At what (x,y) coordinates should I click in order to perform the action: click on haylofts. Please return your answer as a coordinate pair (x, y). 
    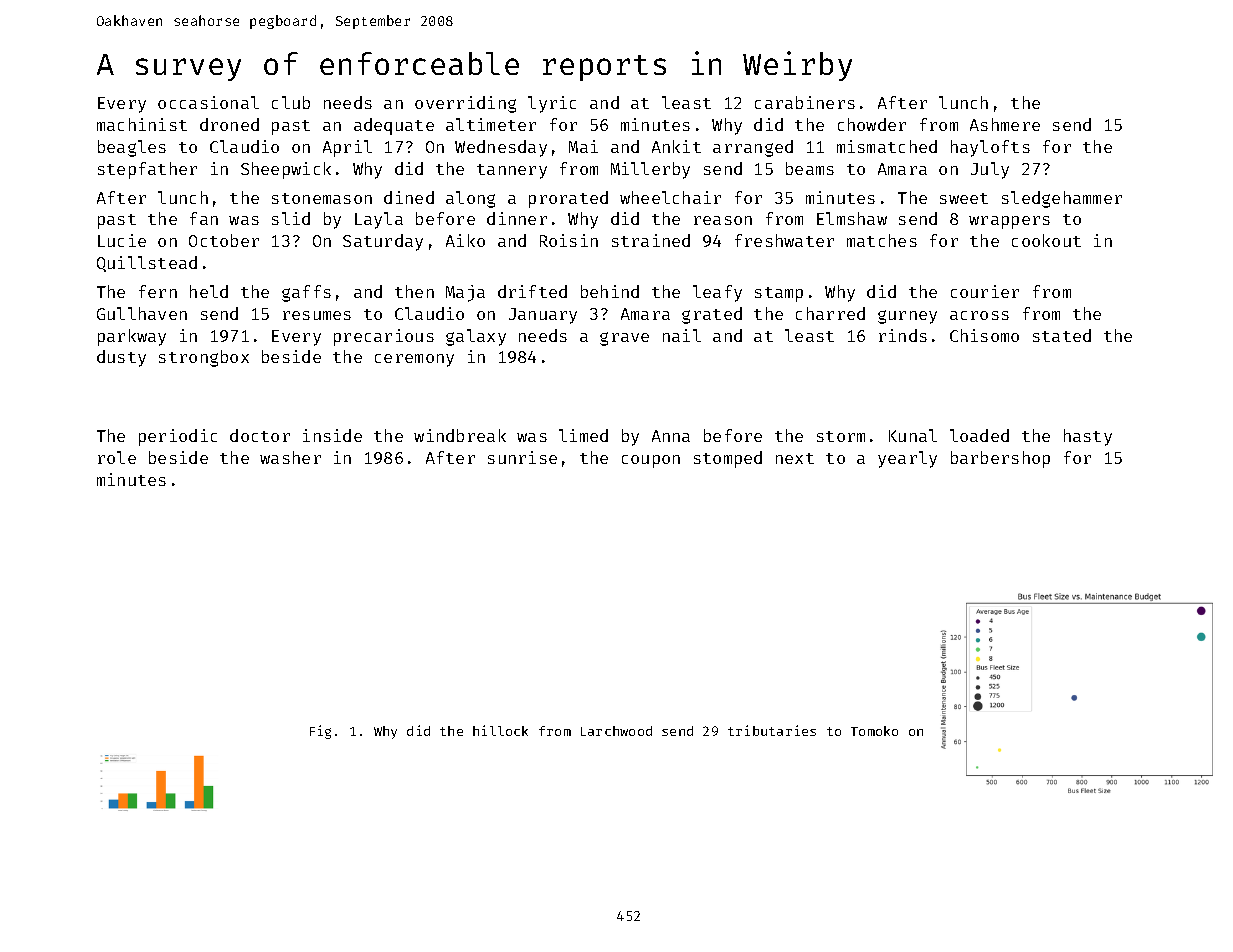
    Looking at the image, I should click on (990, 148).
